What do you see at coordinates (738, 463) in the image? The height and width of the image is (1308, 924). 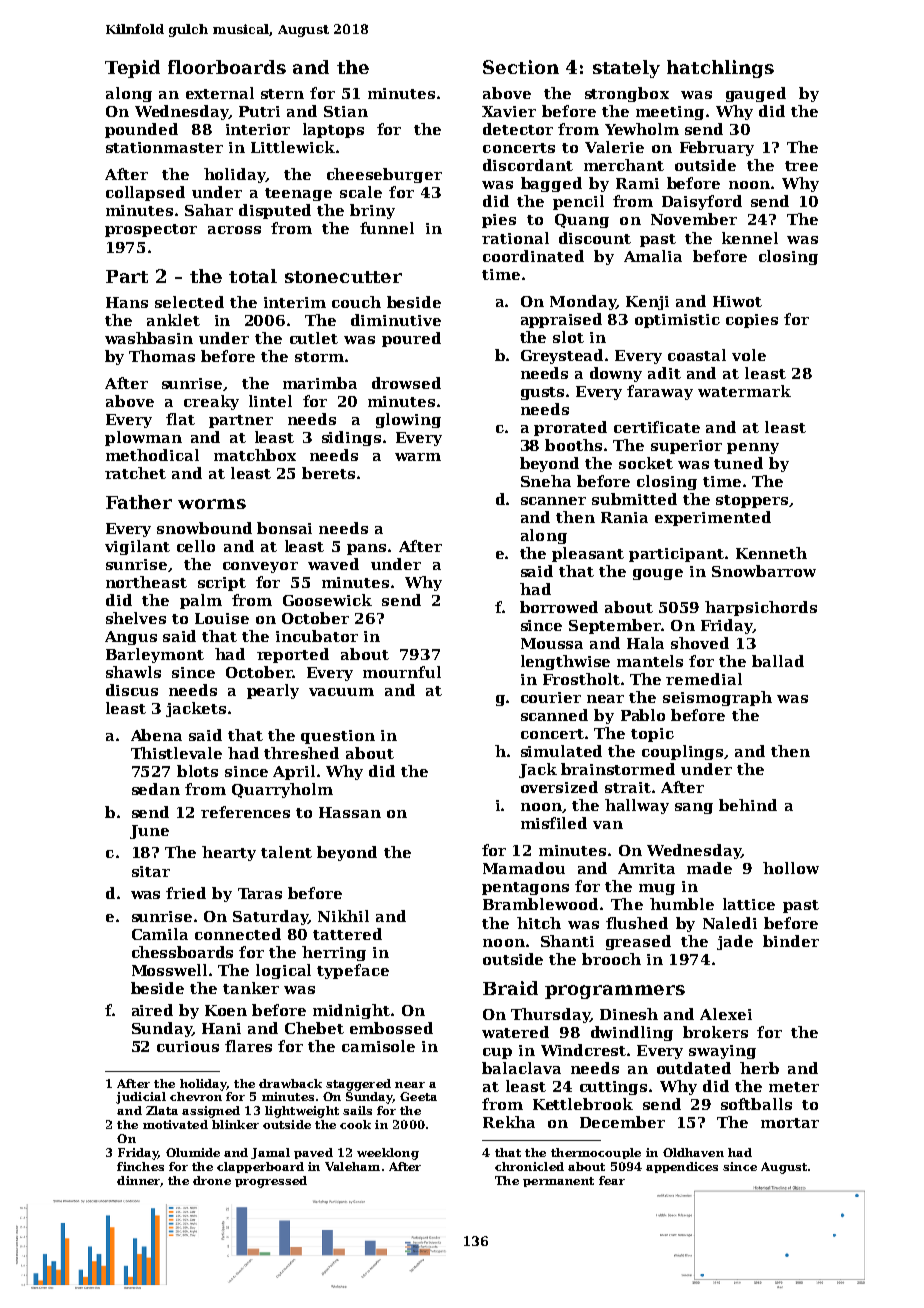 I see `tuned` at bounding box center [738, 463].
